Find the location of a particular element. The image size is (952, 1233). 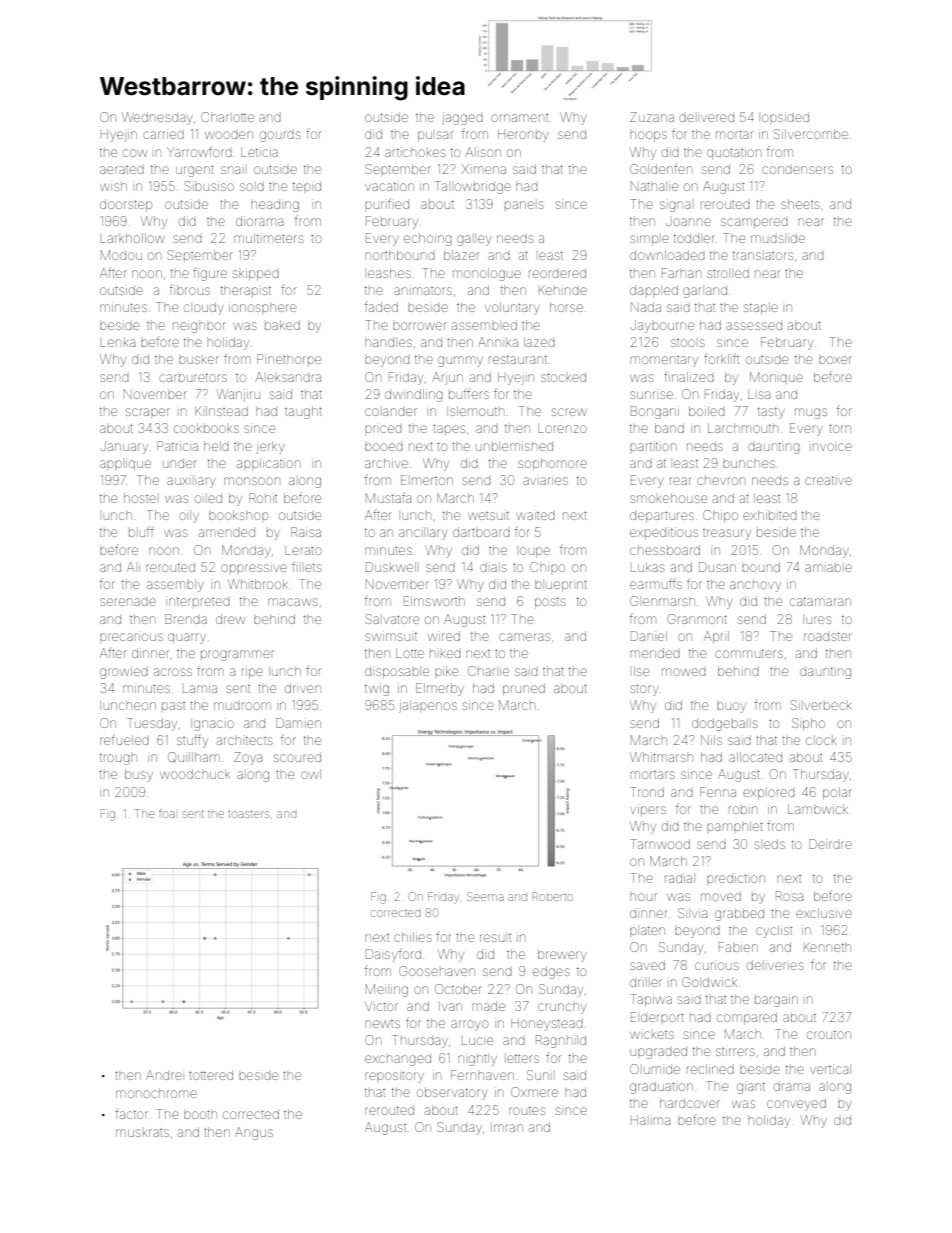

treasury is located at coordinates (727, 534).
